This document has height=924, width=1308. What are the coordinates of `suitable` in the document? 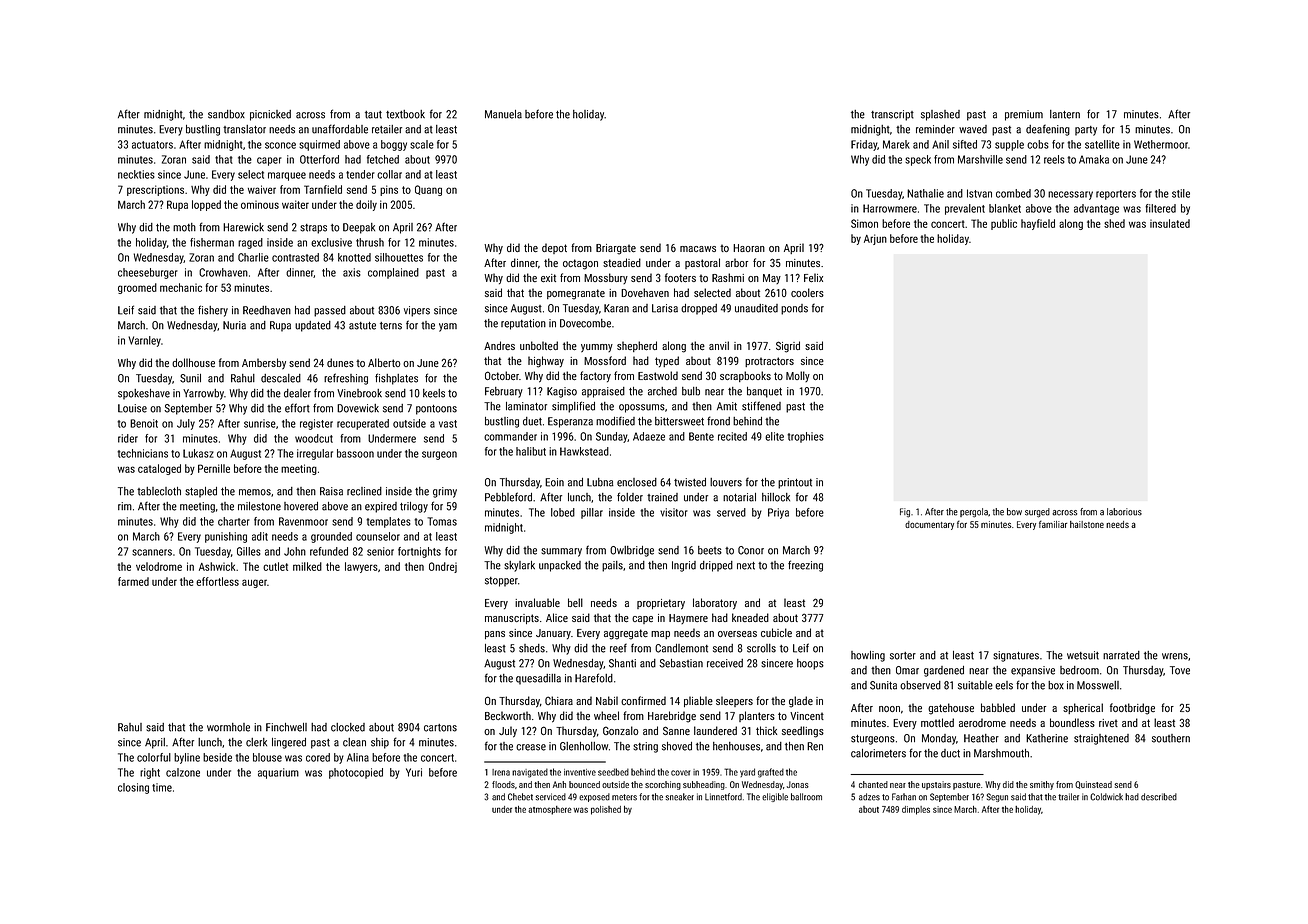 It's located at (975, 685).
